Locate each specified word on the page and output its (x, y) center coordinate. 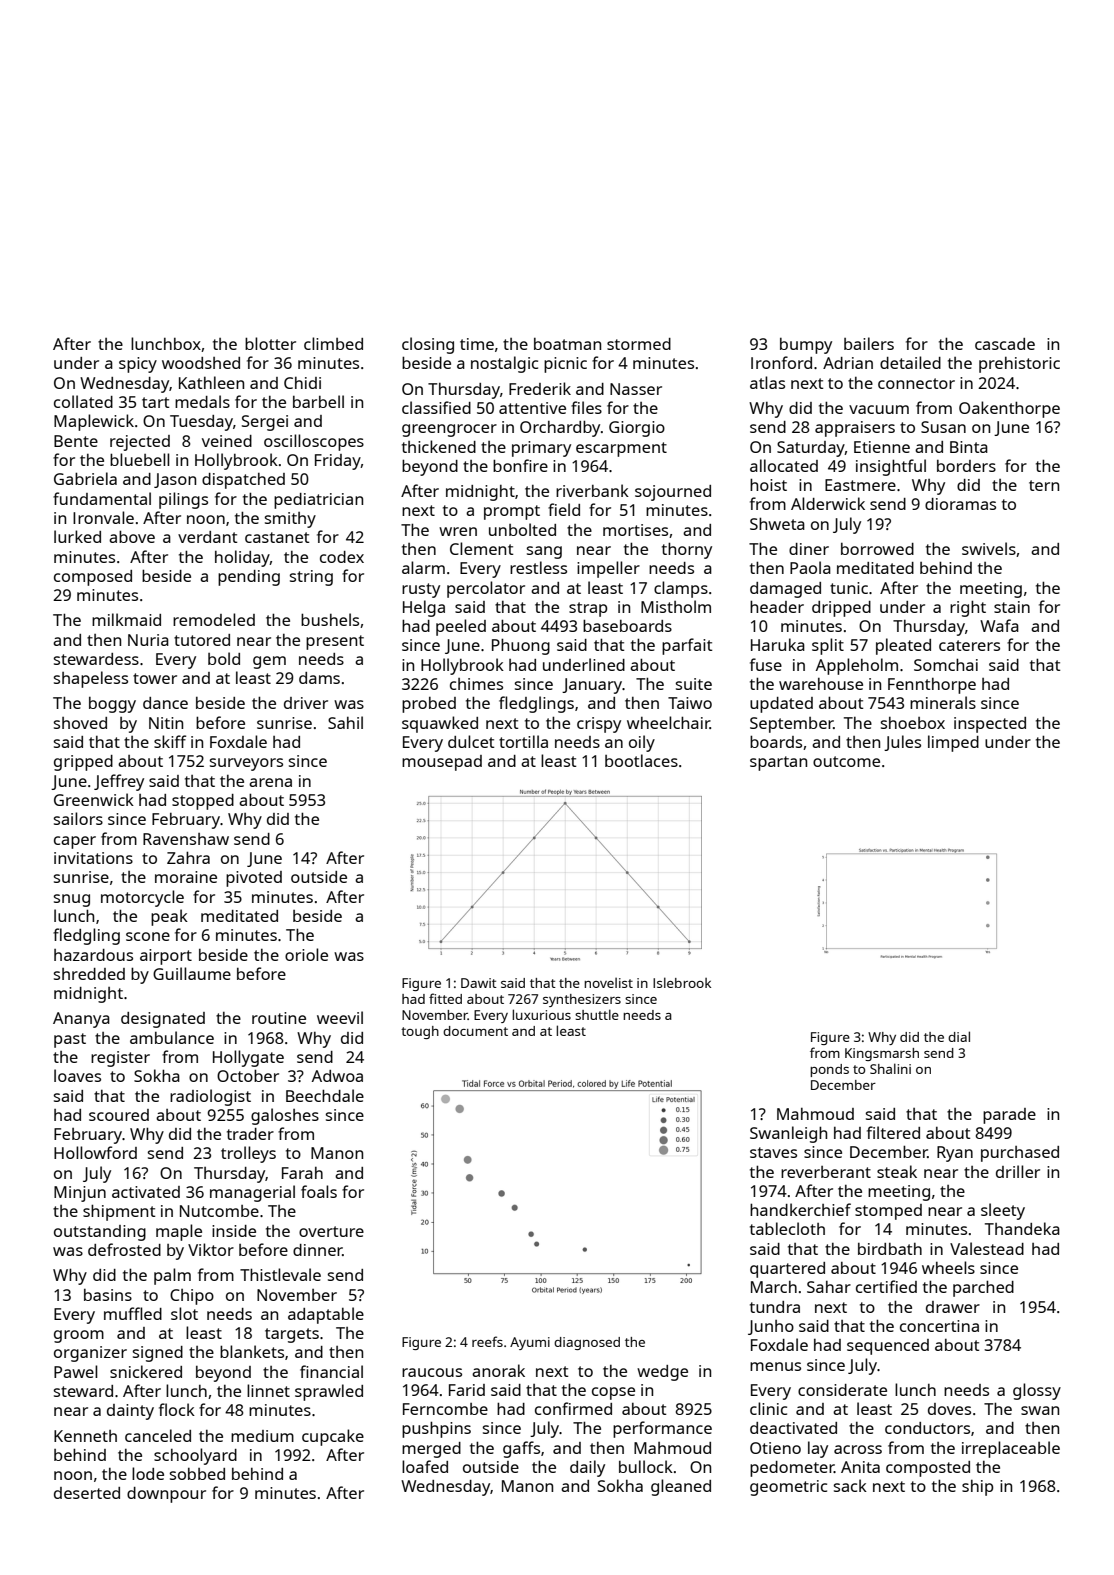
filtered (893, 1132)
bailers (869, 343)
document (475, 1031)
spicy (138, 365)
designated (163, 1020)
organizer (90, 1354)
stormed (639, 344)
